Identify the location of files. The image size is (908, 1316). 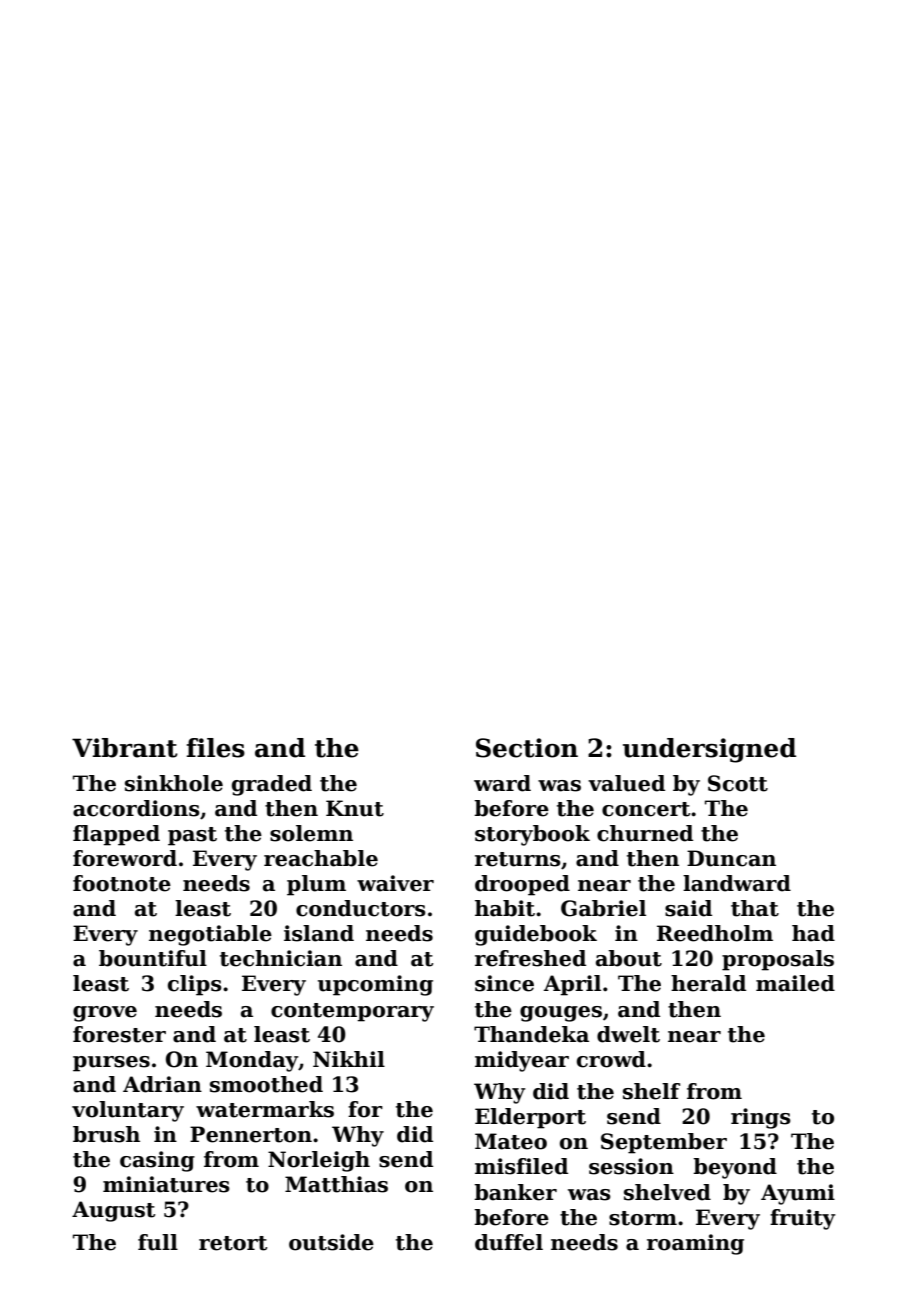
(215, 748).
